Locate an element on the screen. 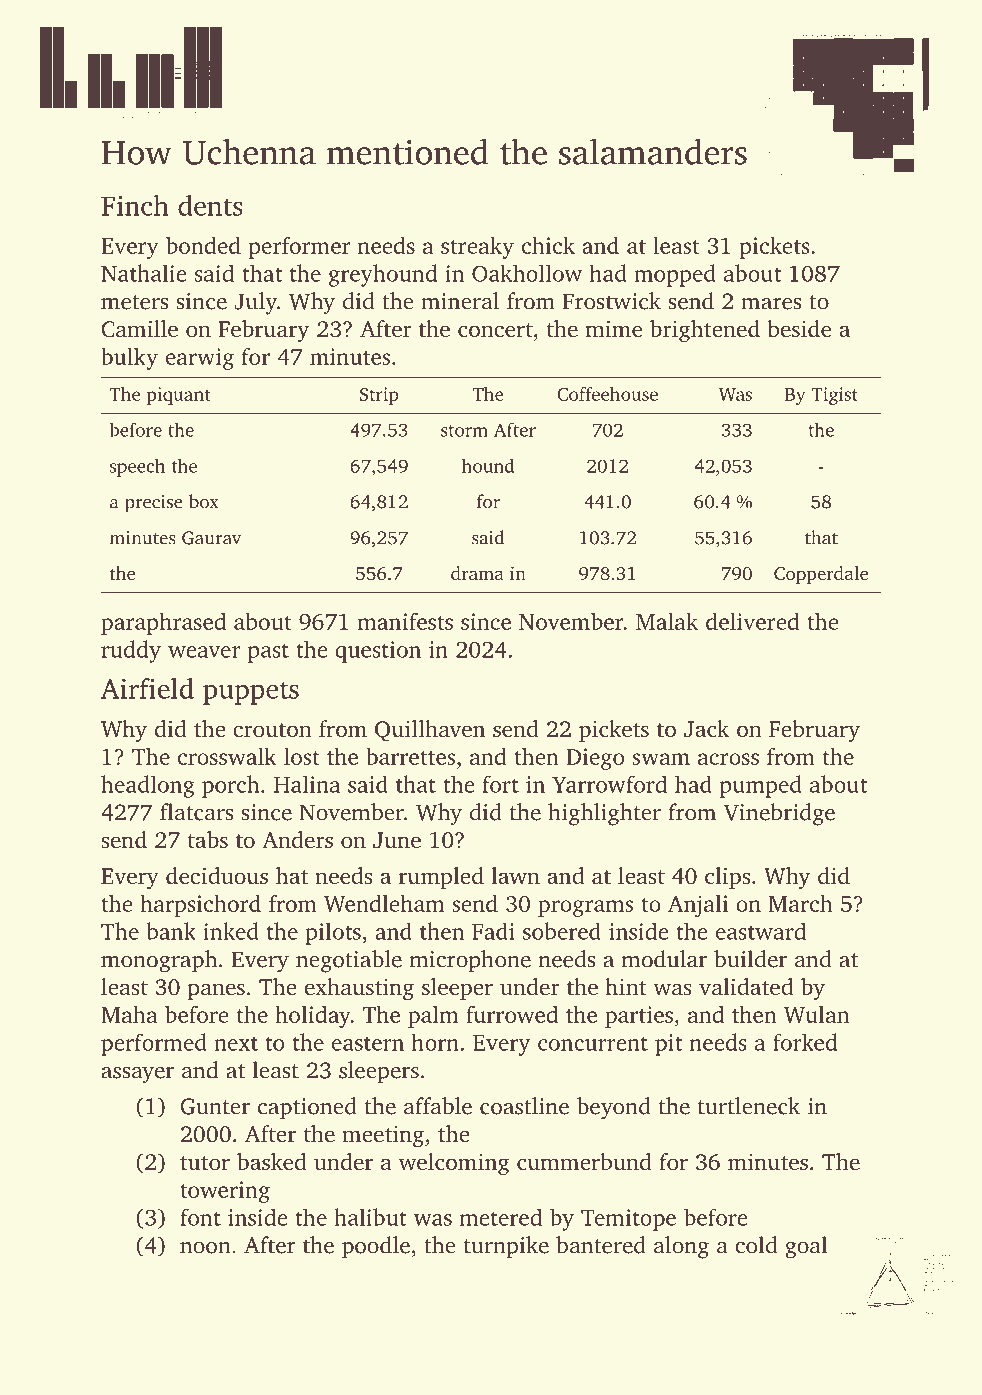 This screenshot has height=1395, width=982. Nathalie is located at coordinates (144, 273).
